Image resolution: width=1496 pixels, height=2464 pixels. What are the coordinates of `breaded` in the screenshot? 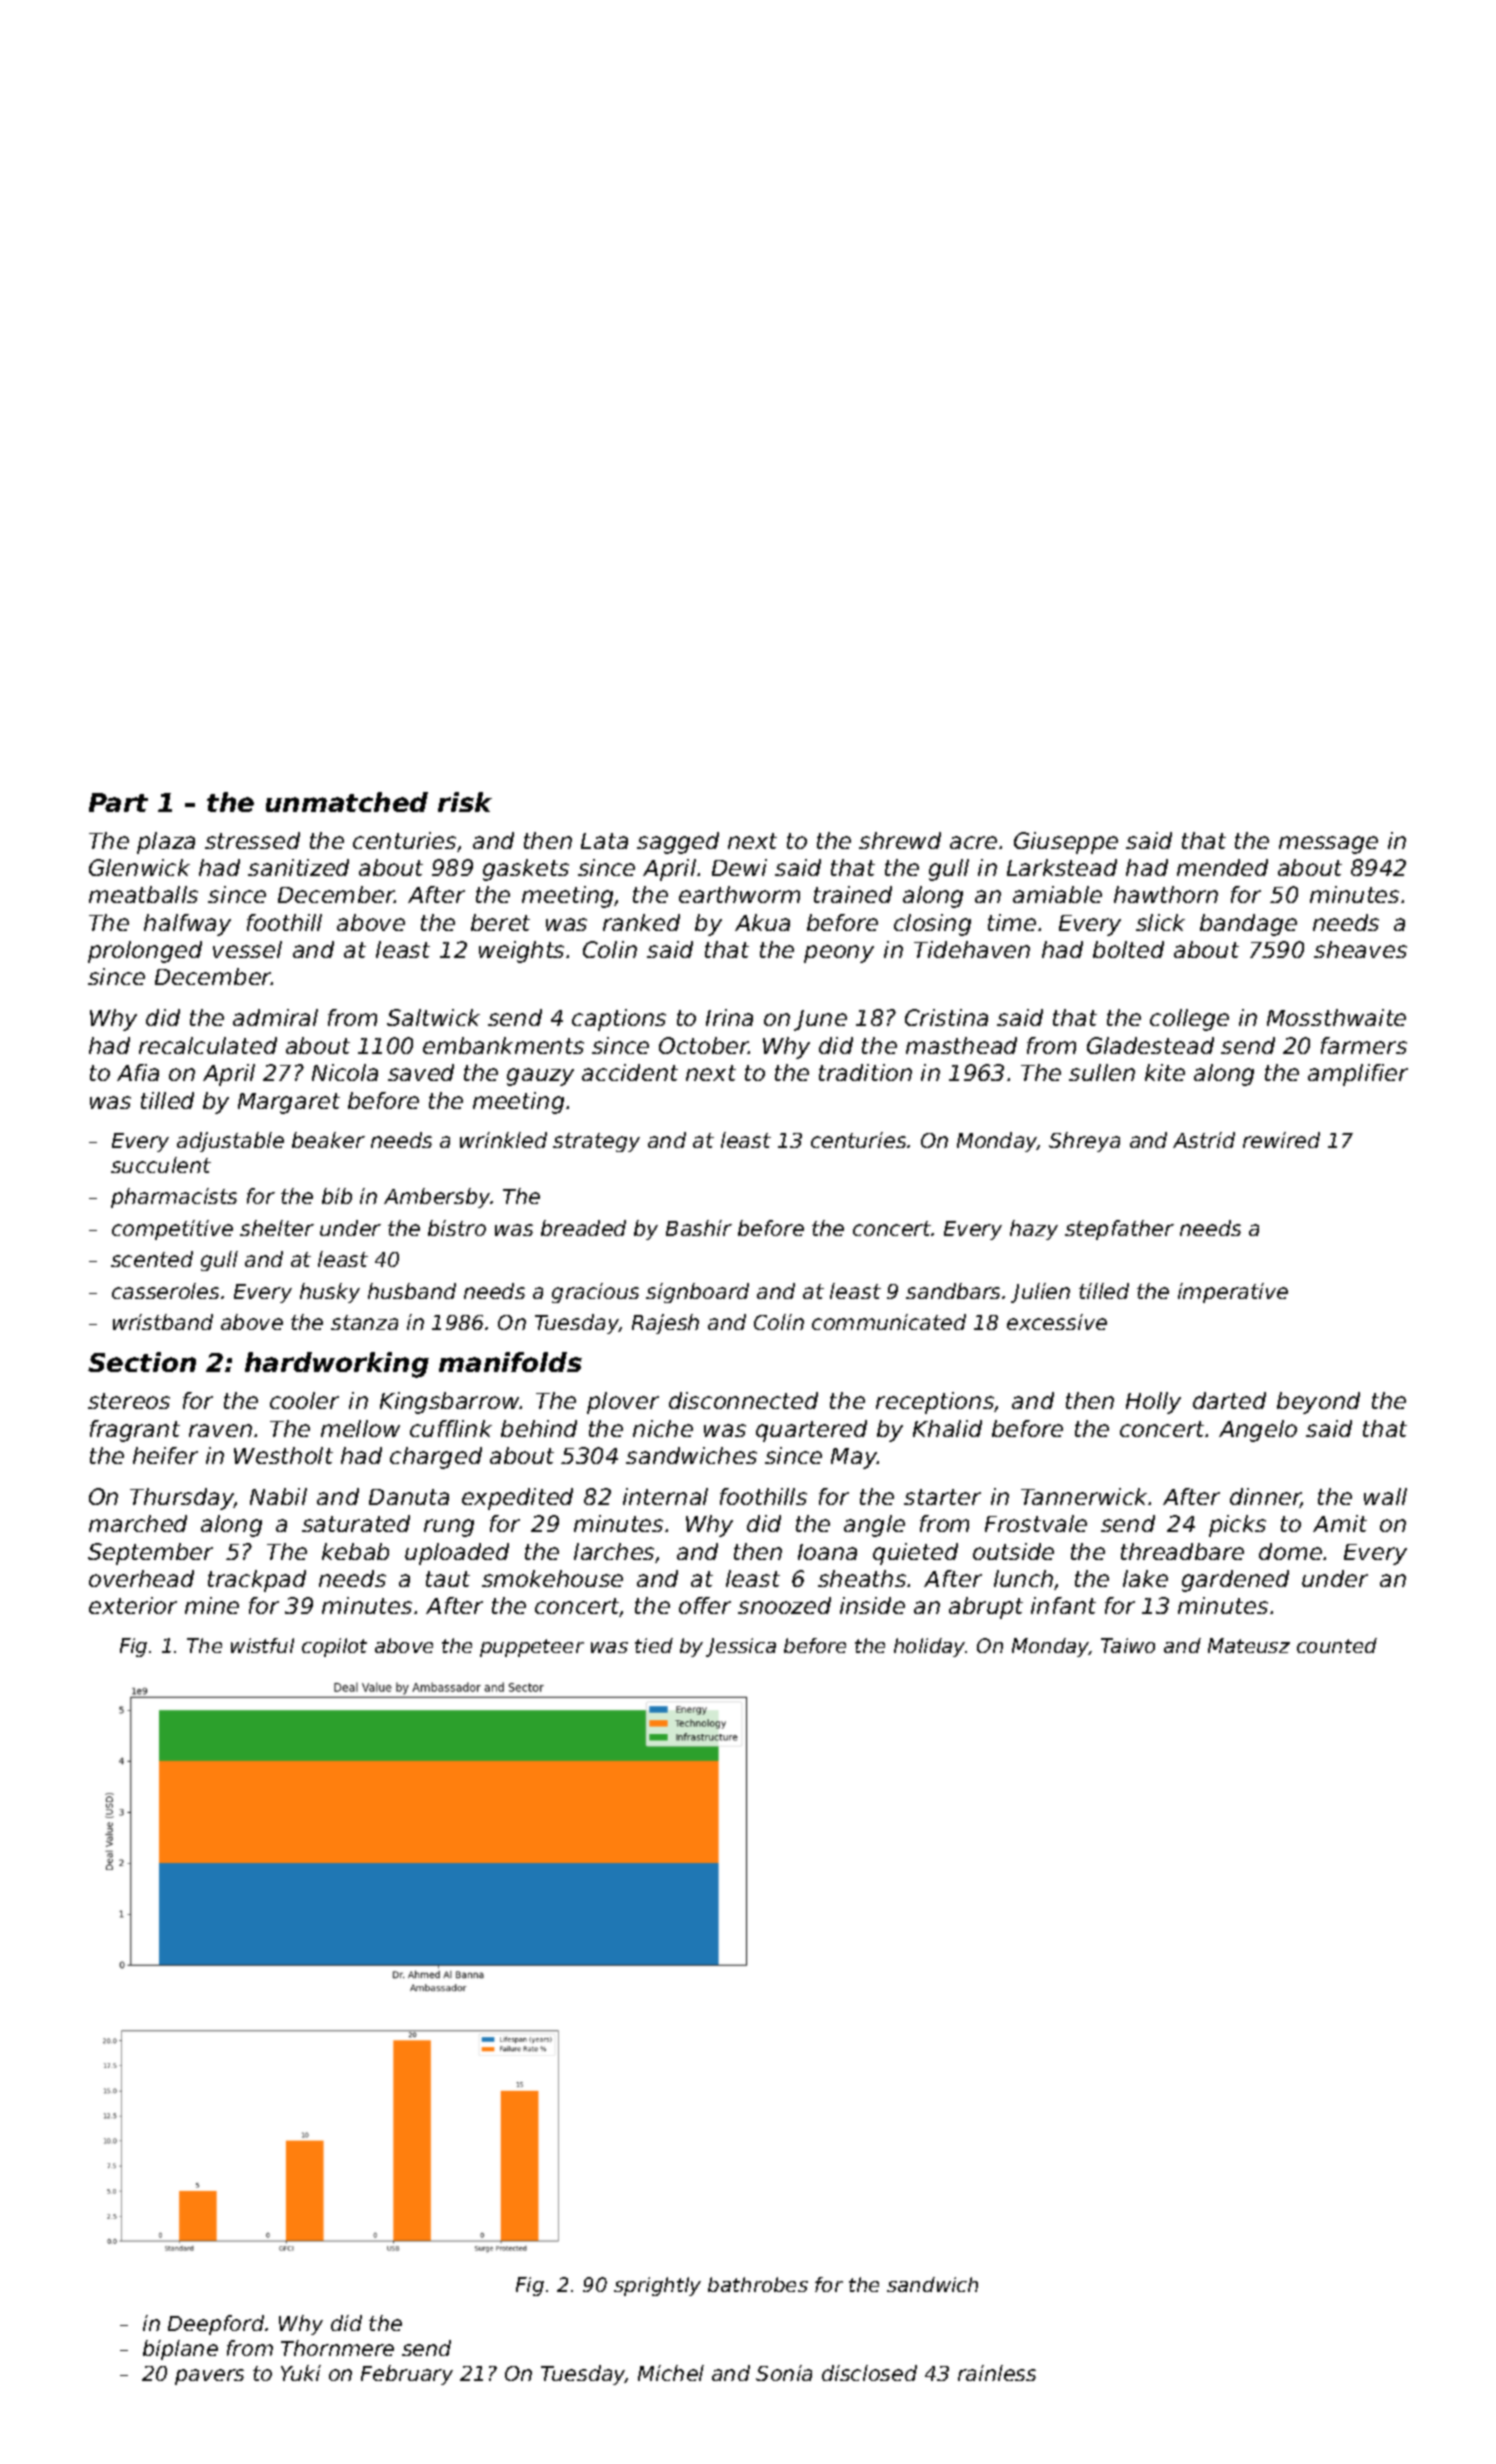 It's located at (583, 1228).
